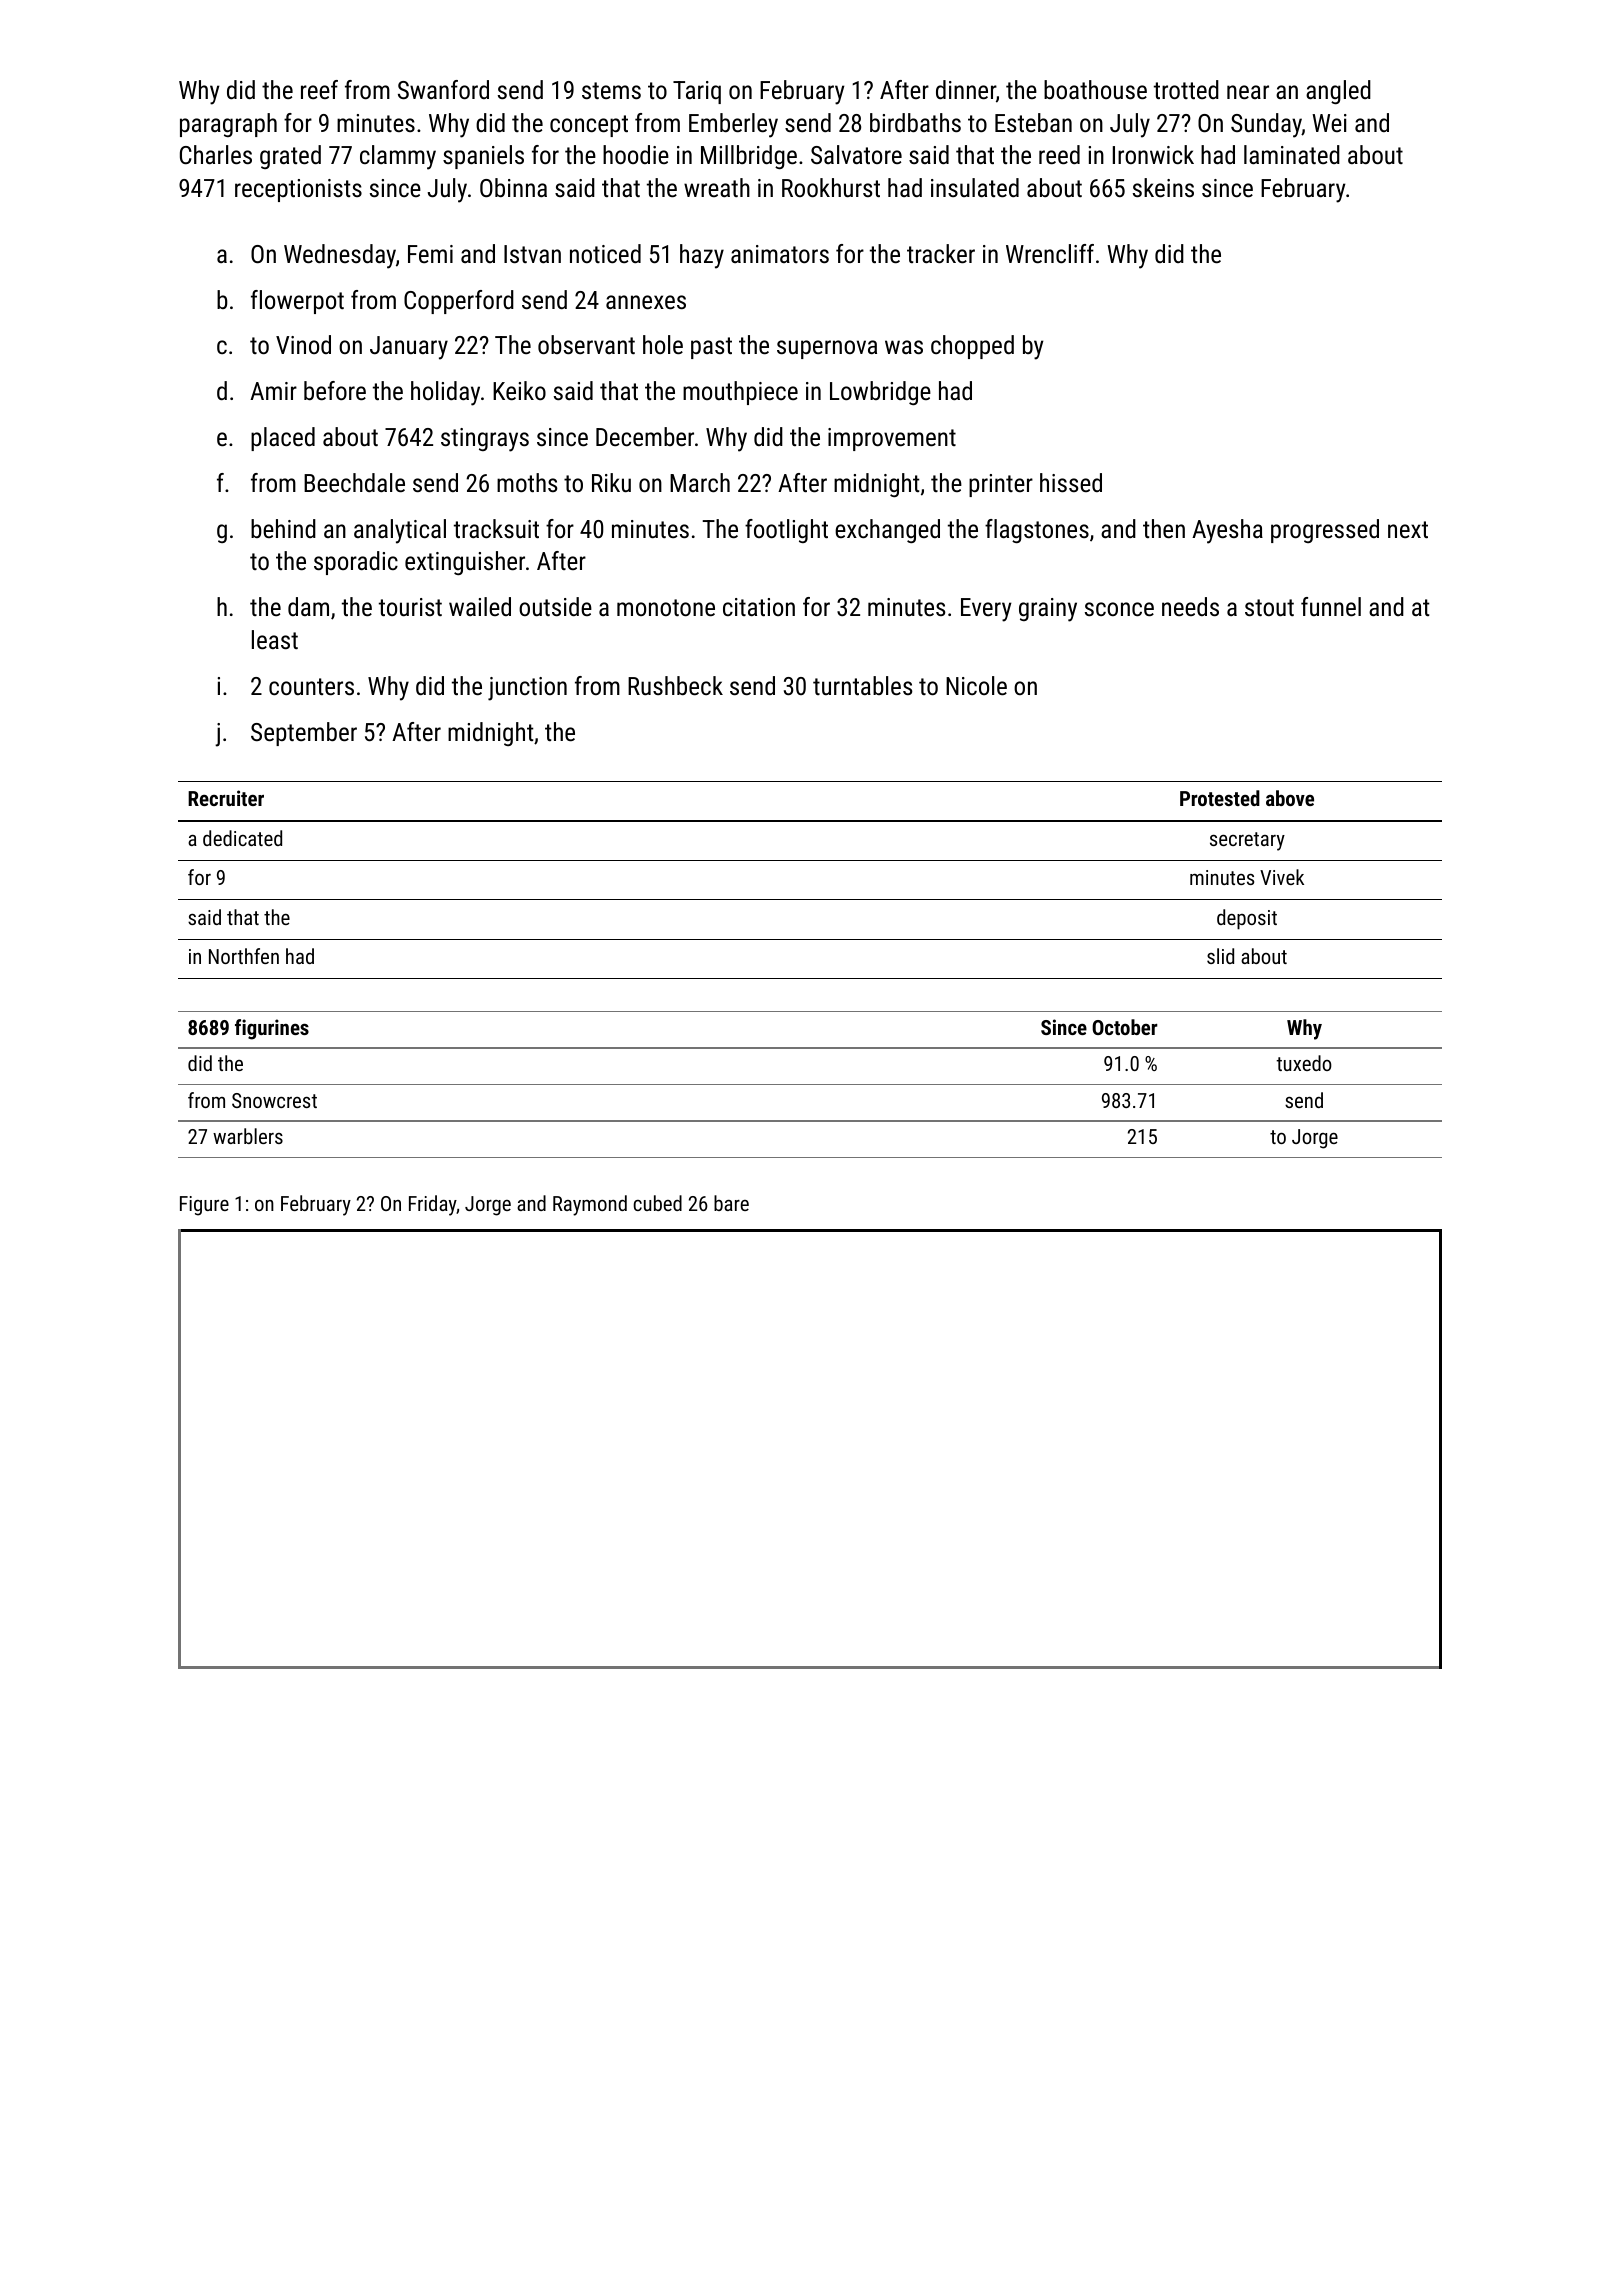  Describe the element at coordinates (915, 122) in the page. I see `birdbaths` at that location.
